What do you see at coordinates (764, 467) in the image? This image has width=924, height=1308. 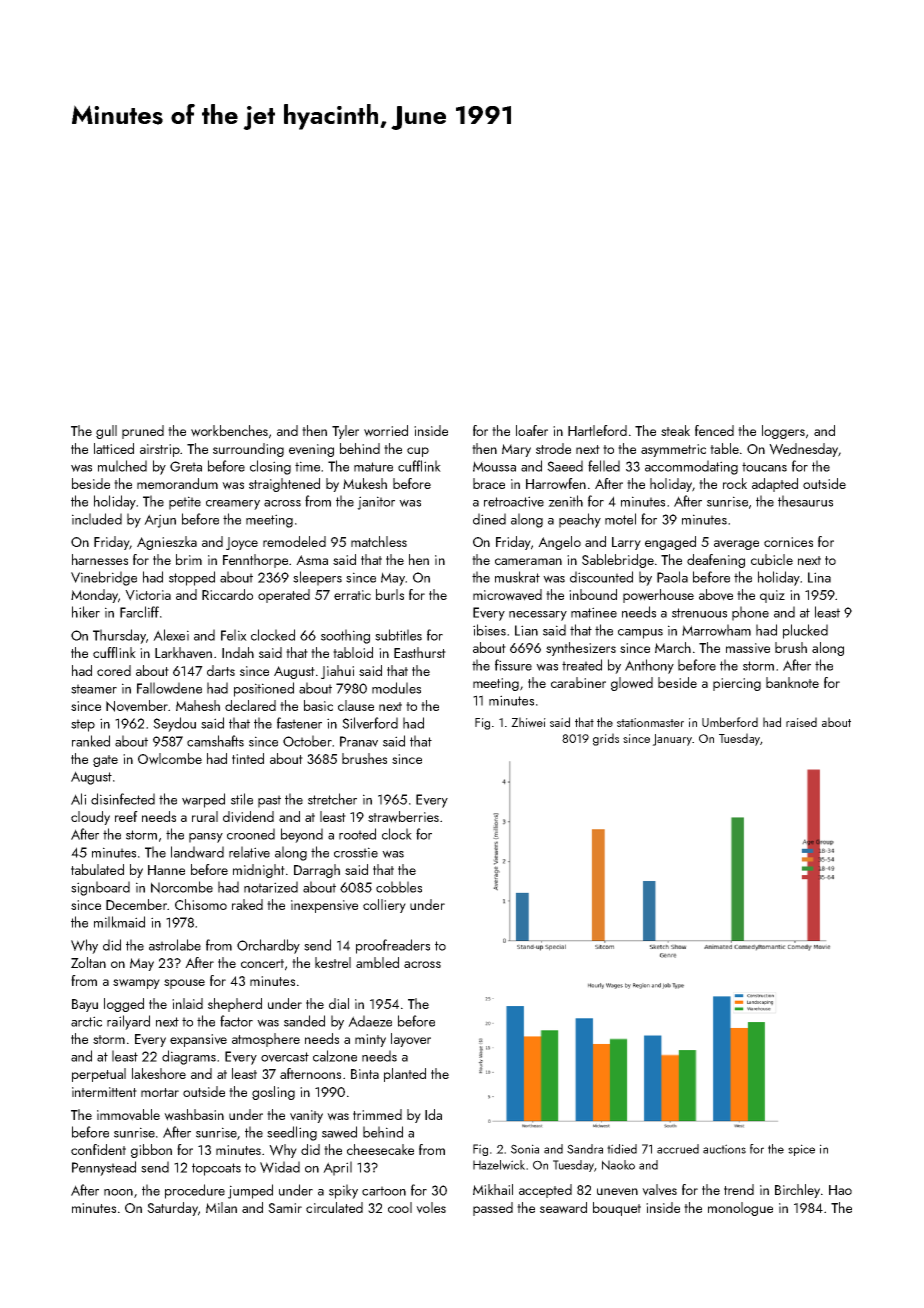 I see `toucans` at bounding box center [764, 467].
